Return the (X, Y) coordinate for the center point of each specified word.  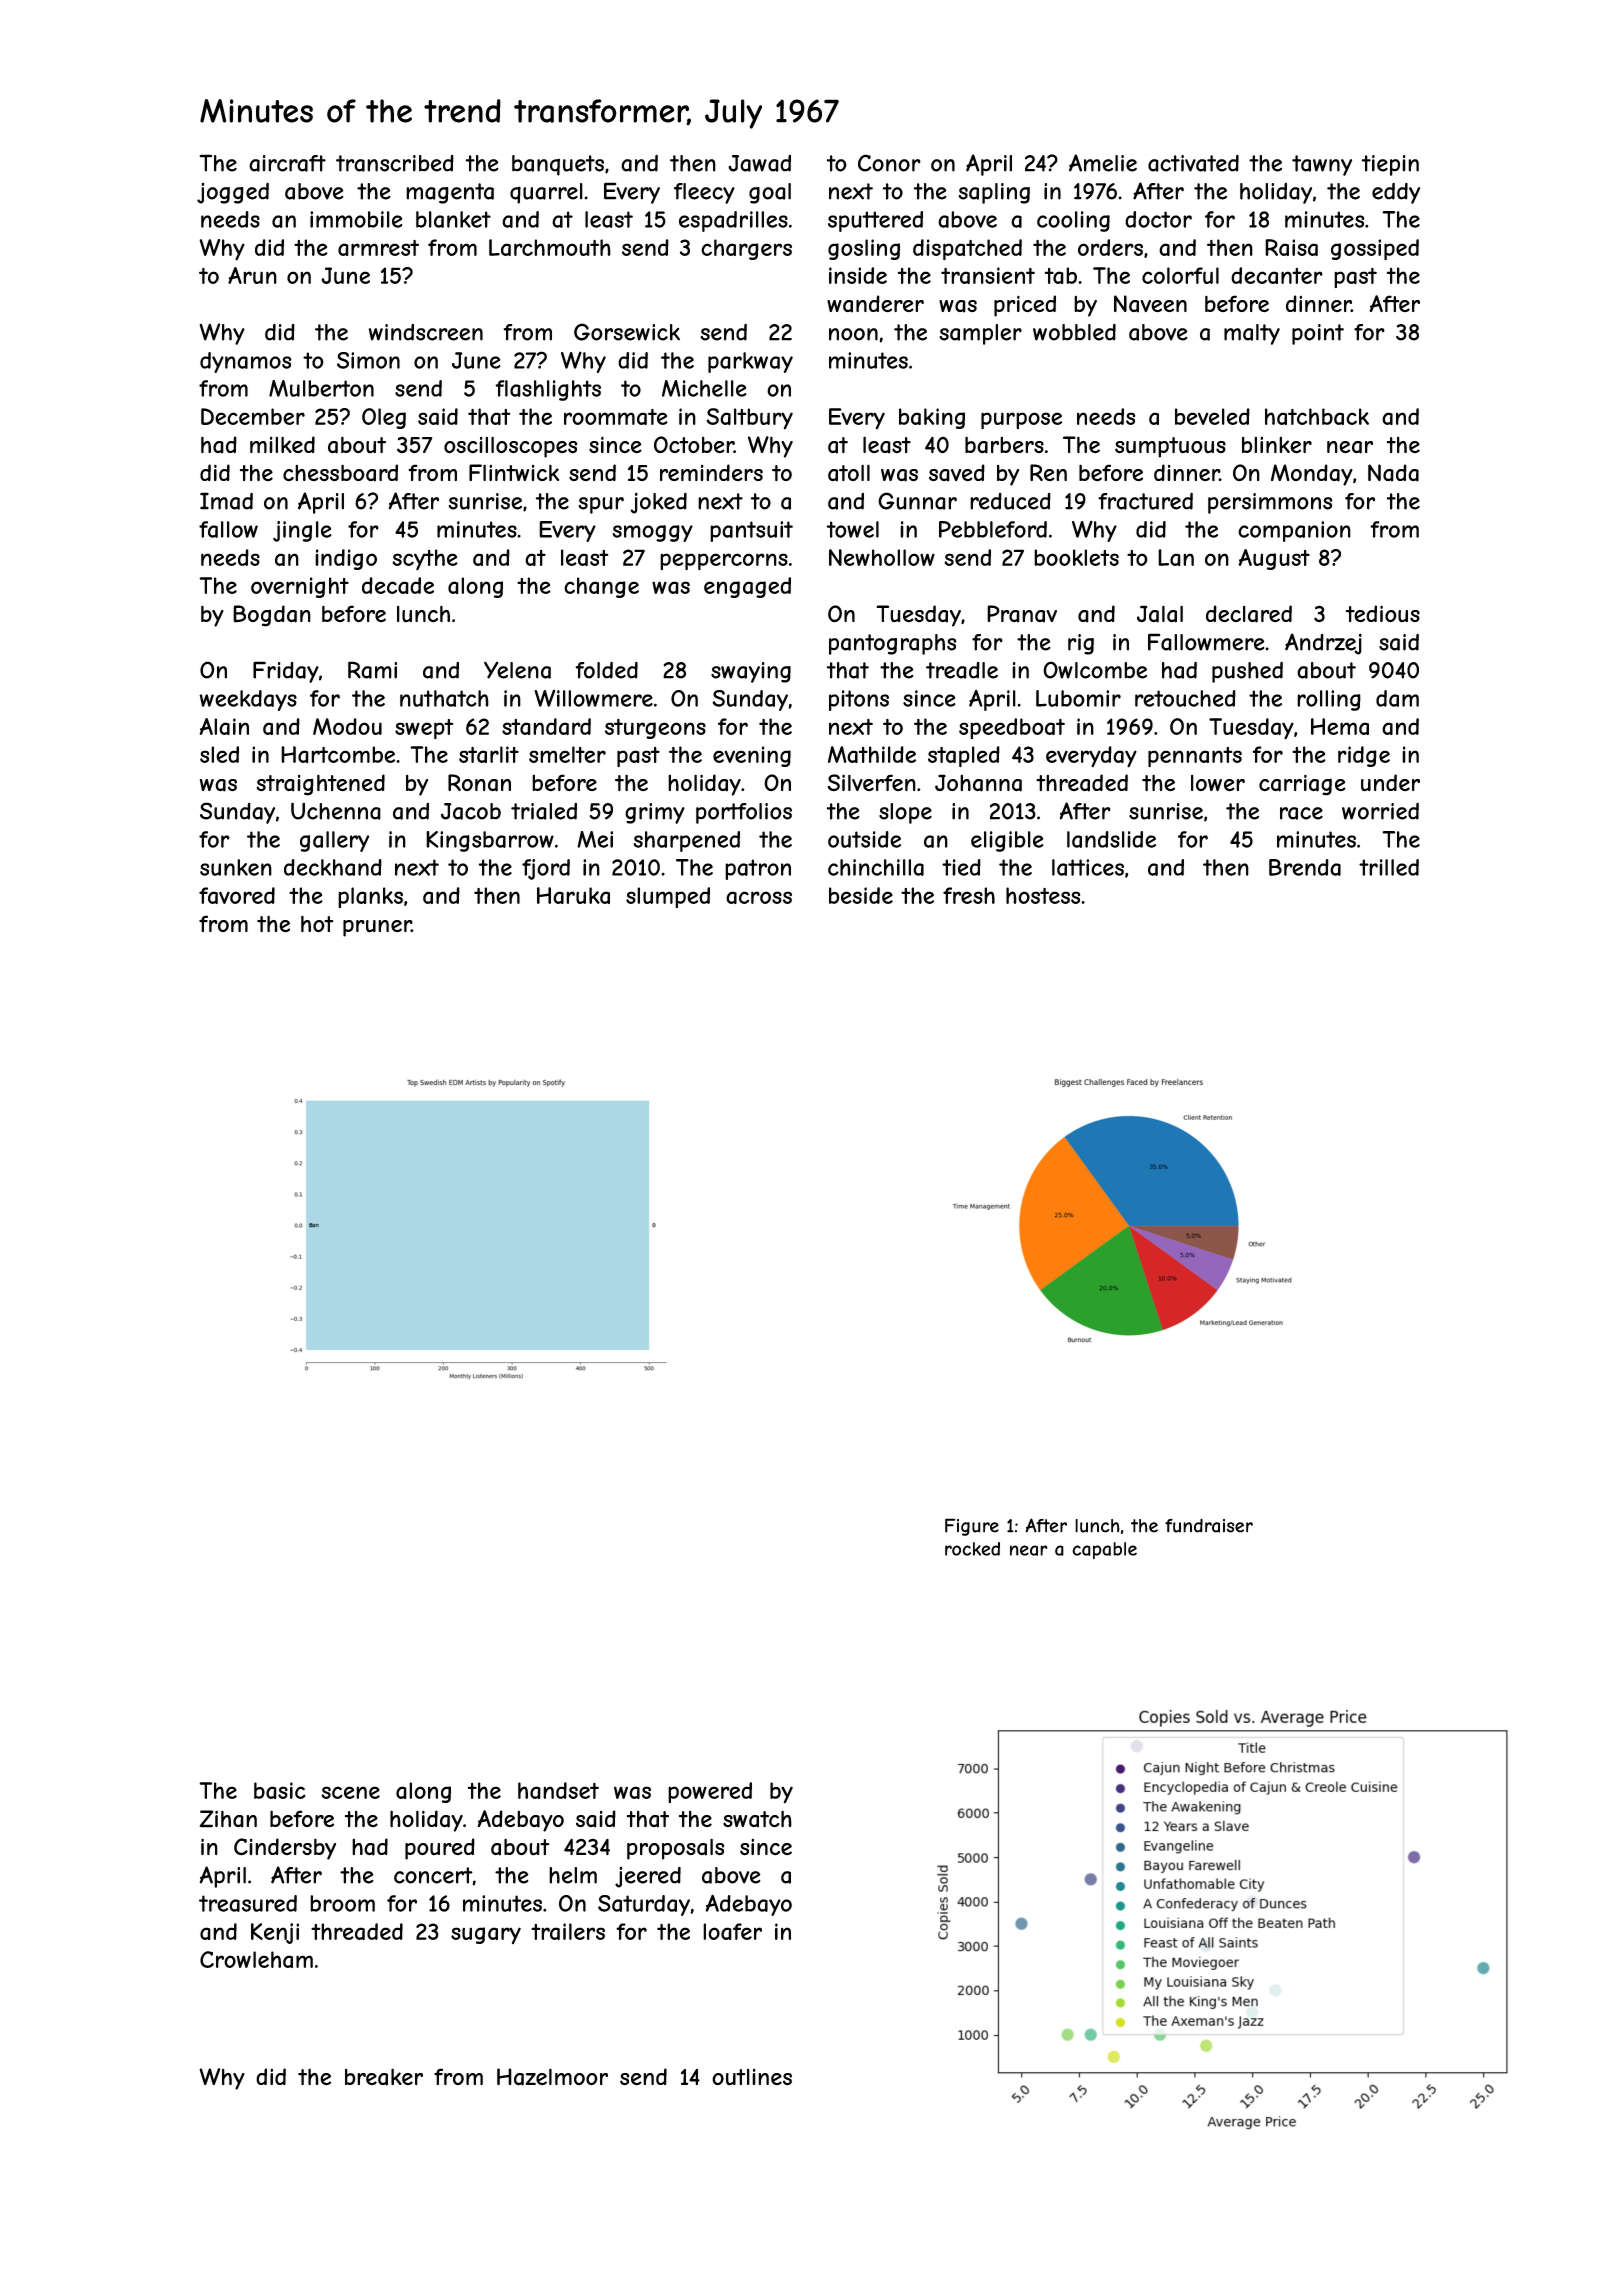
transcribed (395, 163)
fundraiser (1209, 1525)
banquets (558, 165)
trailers (568, 1931)
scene (350, 1792)
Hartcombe (338, 754)
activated (1193, 163)
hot (317, 924)
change (601, 587)
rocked (972, 1549)
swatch (757, 1819)
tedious (1383, 614)
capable (1104, 1550)
